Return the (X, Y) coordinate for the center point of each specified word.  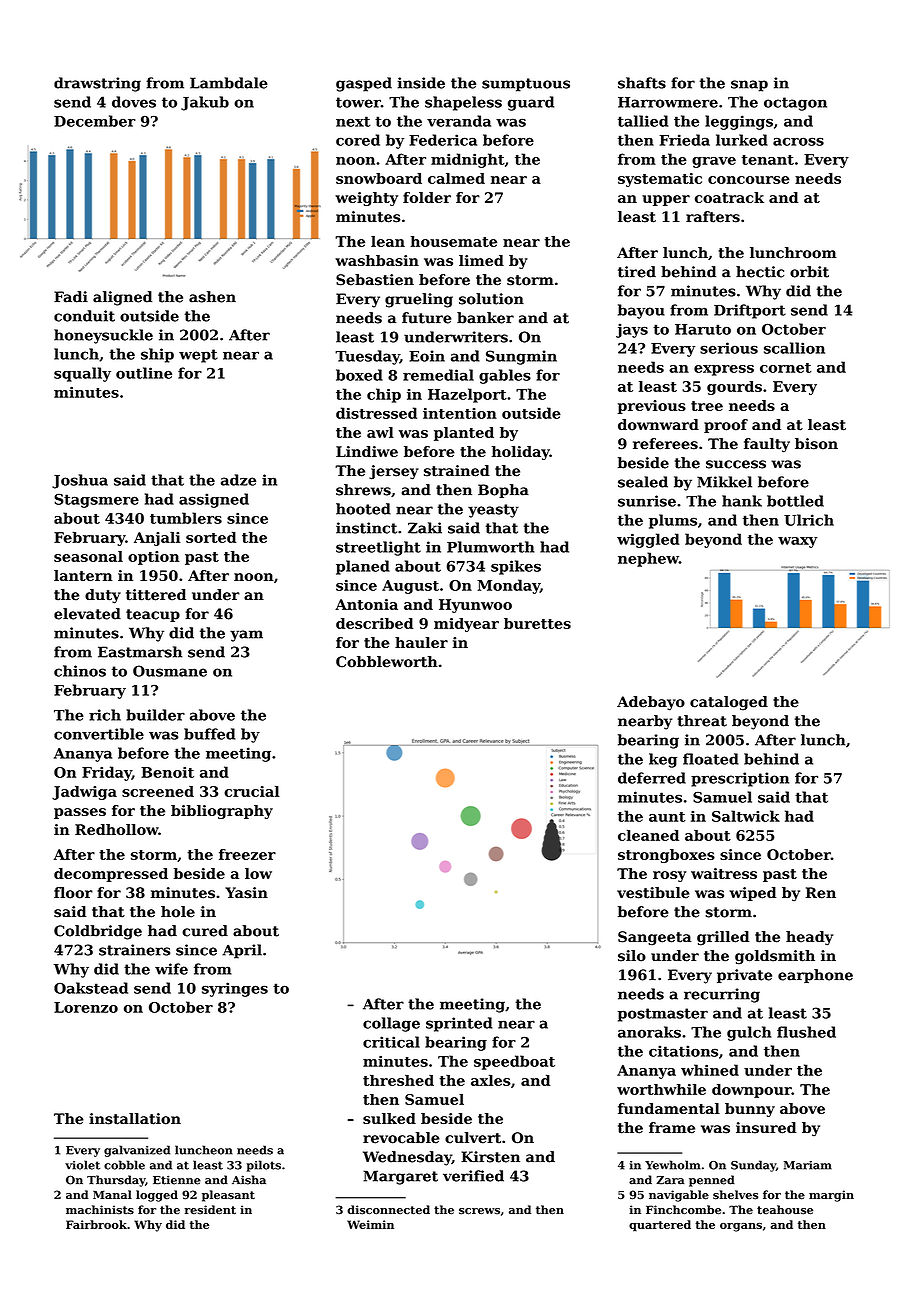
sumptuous (526, 85)
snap (749, 86)
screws (479, 1211)
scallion (794, 348)
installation (135, 1119)
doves (134, 102)
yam (246, 636)
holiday (521, 453)
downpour (752, 1091)
